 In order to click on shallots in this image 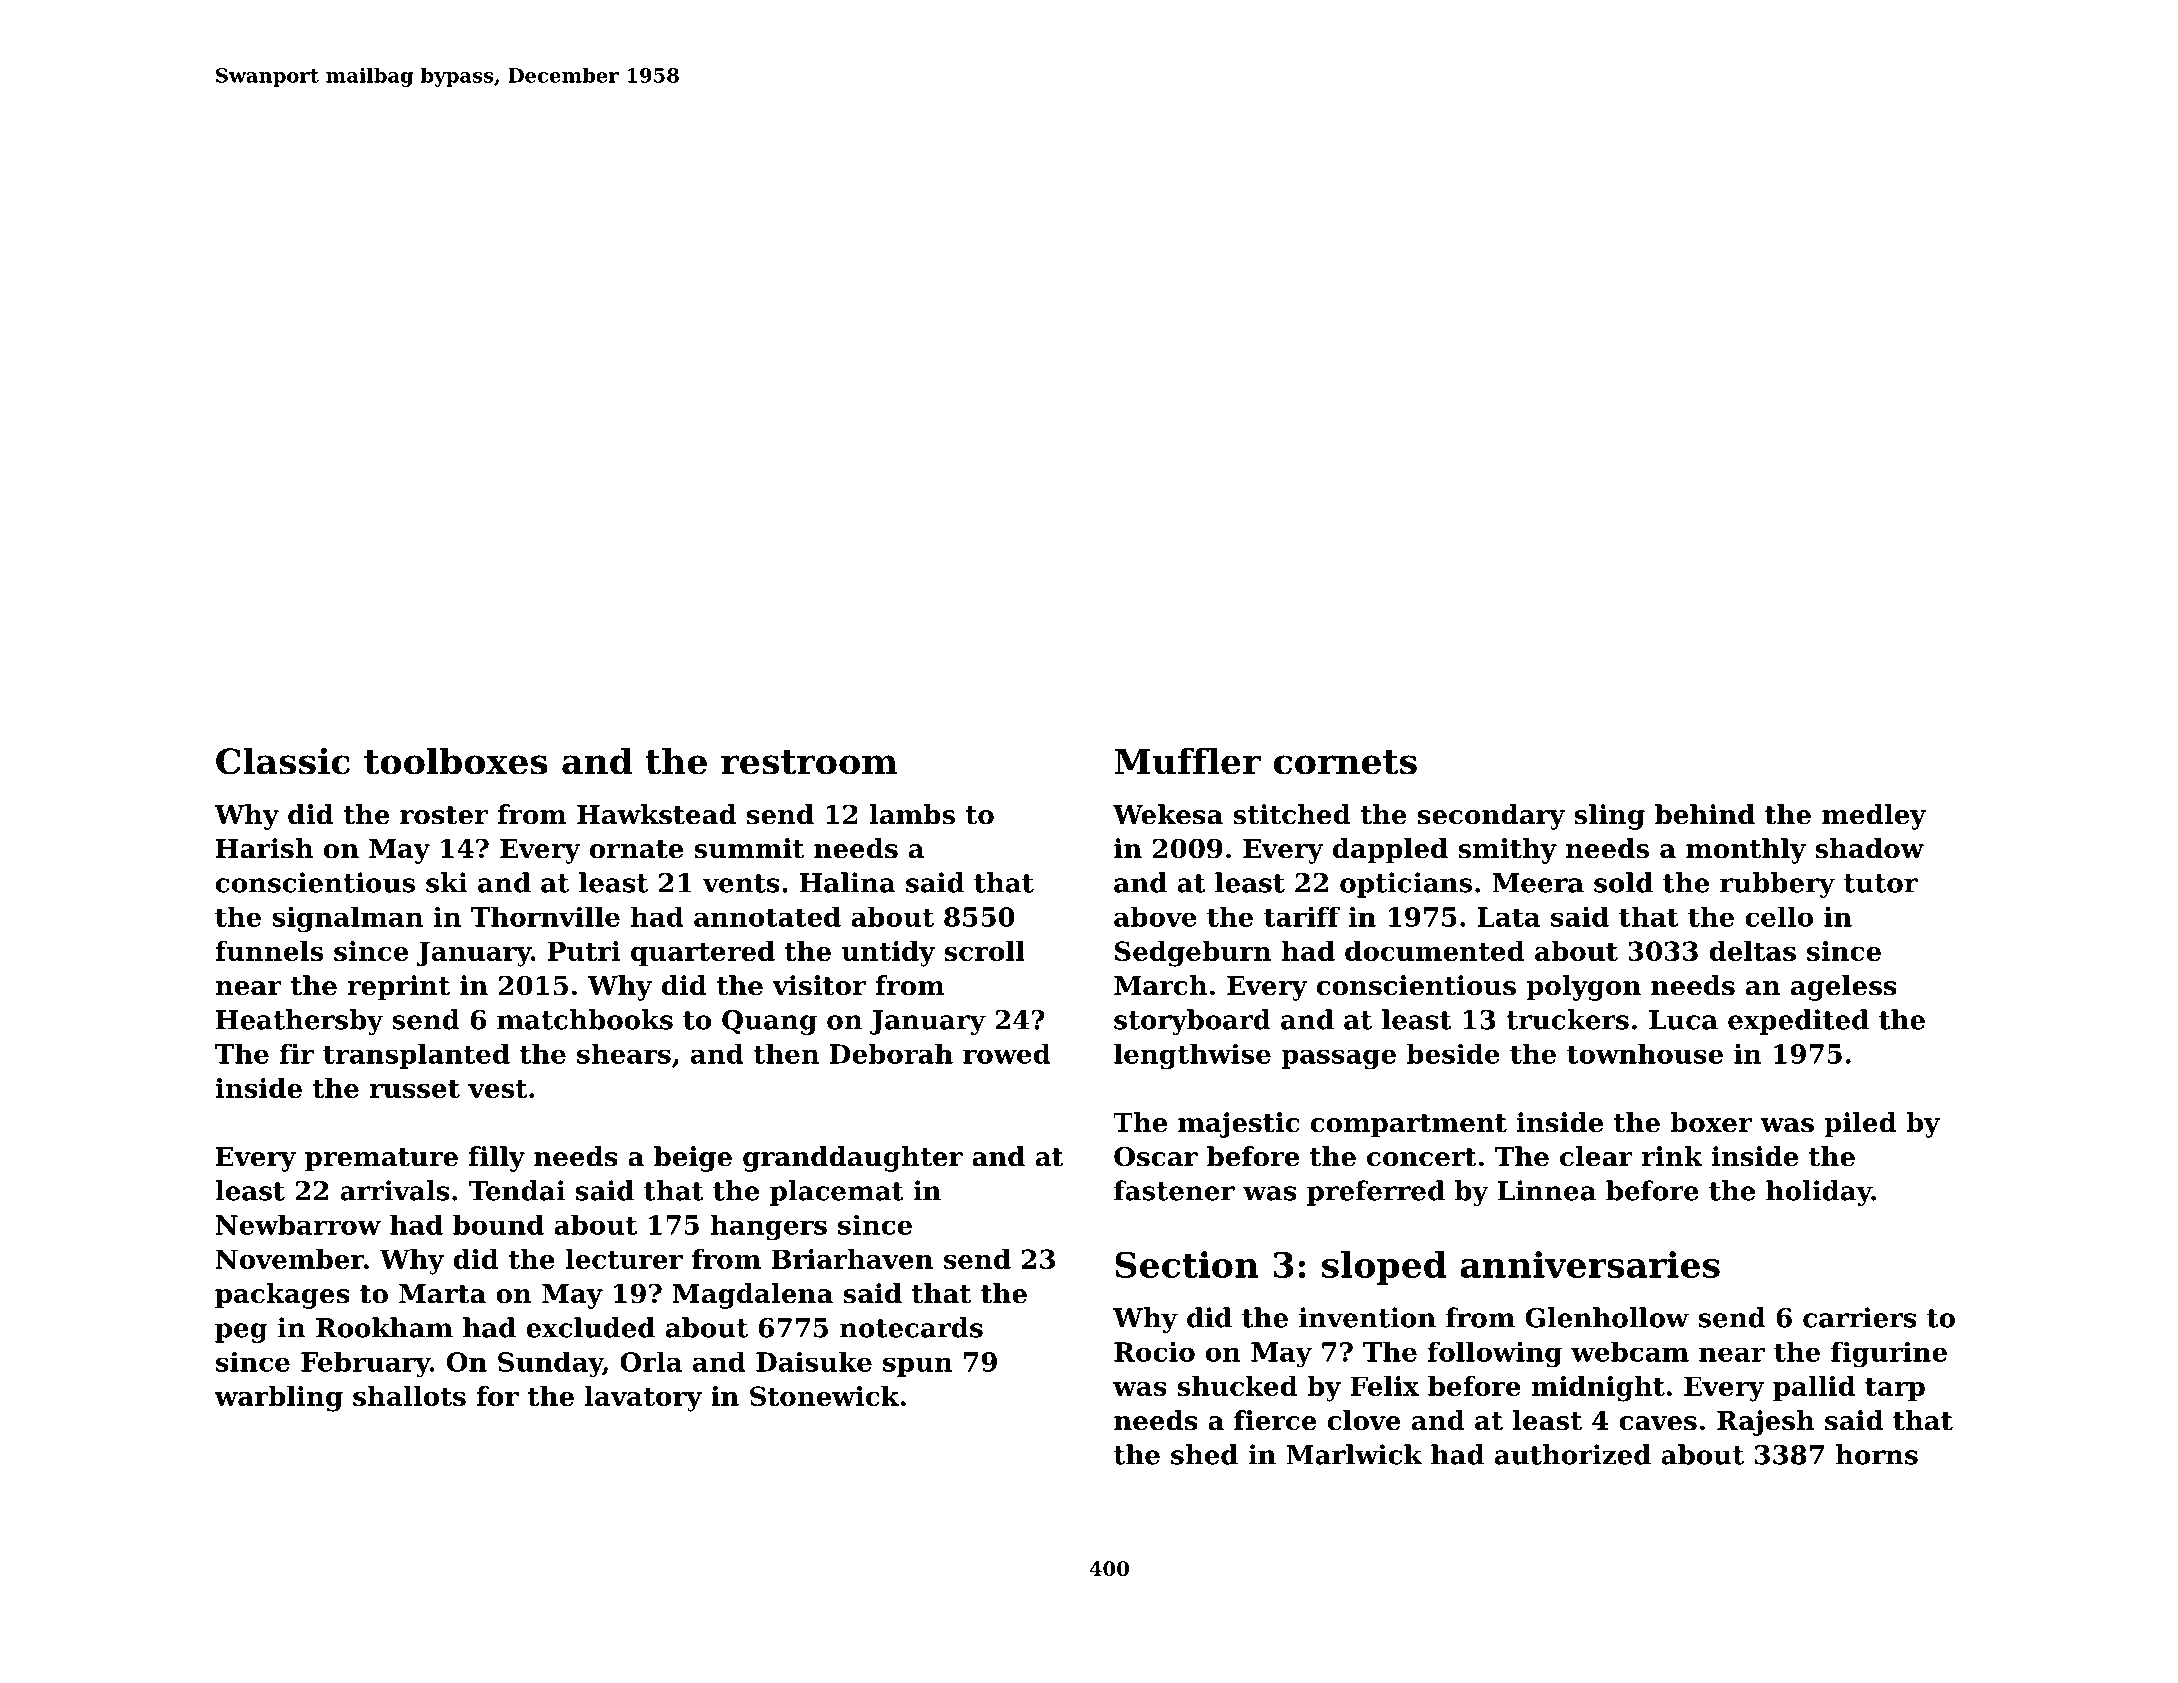, I will do `click(409, 1396)`.
